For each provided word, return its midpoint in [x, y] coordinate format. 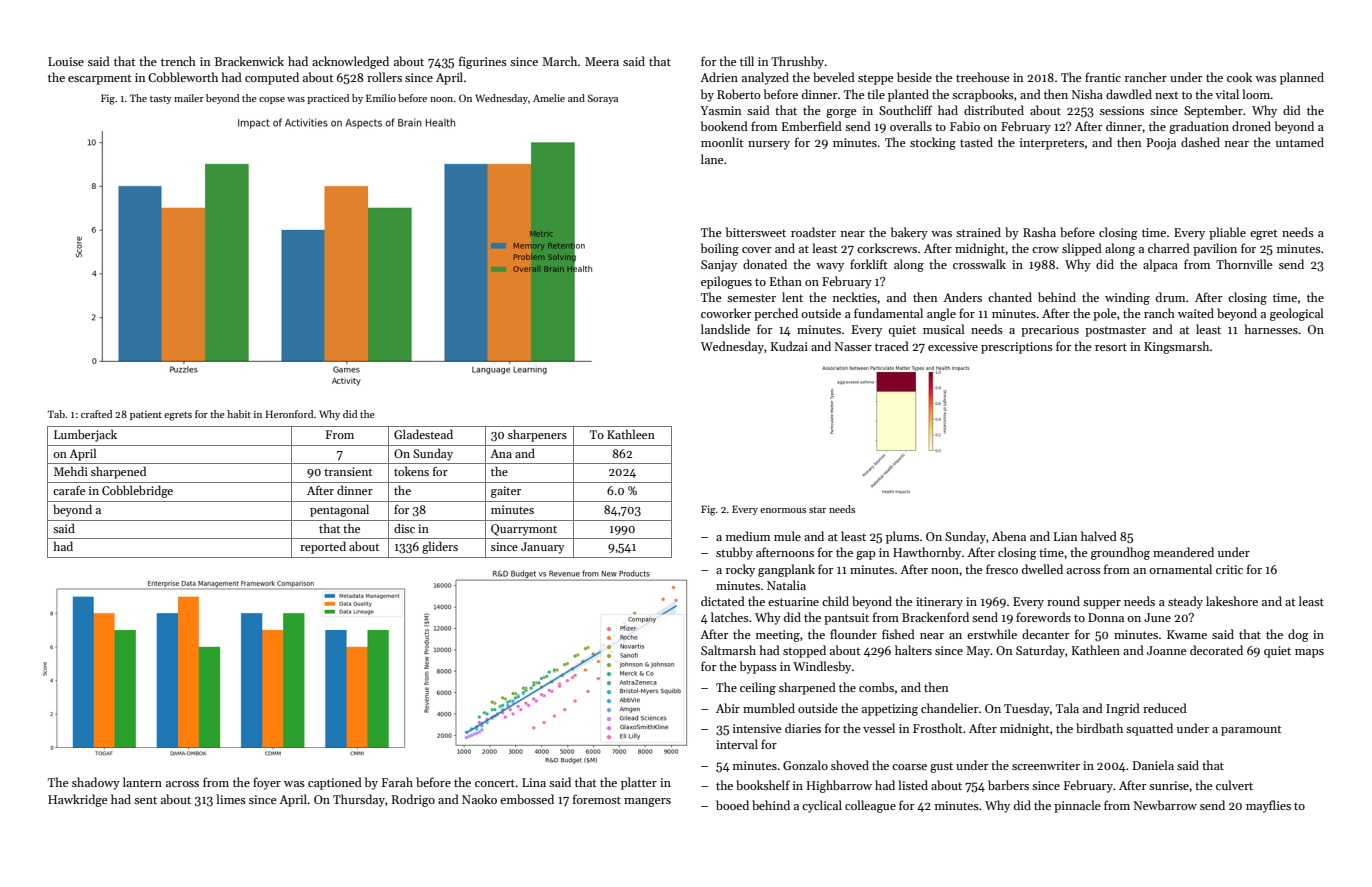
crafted [96, 414]
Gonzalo [805, 765]
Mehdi [71, 471]
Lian [1065, 536]
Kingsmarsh [1176, 347]
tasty [161, 100]
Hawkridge [78, 800]
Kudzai [789, 346]
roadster [813, 232]
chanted [1010, 297]
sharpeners [537, 435]
